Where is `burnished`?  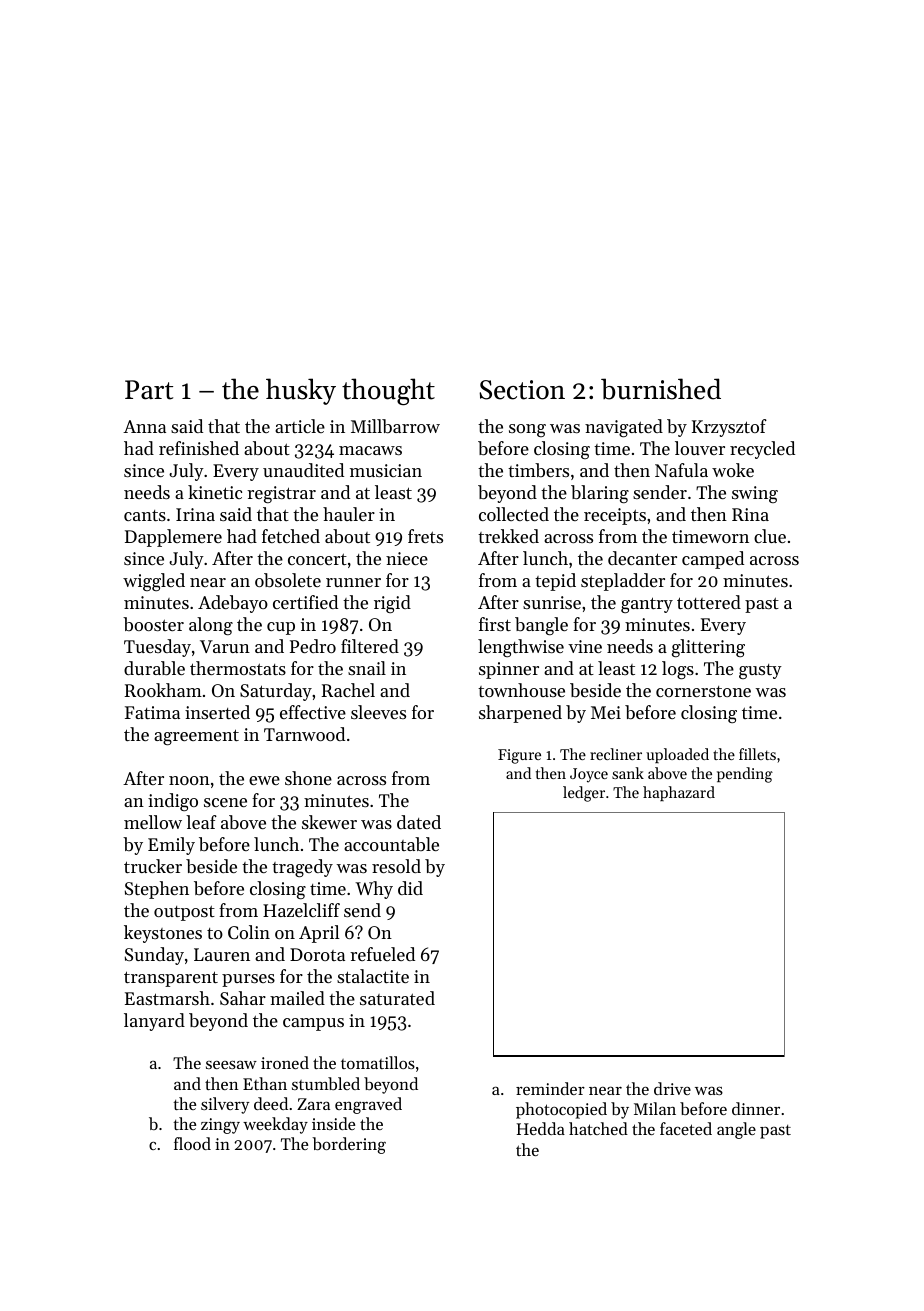
burnished is located at coordinates (661, 389).
